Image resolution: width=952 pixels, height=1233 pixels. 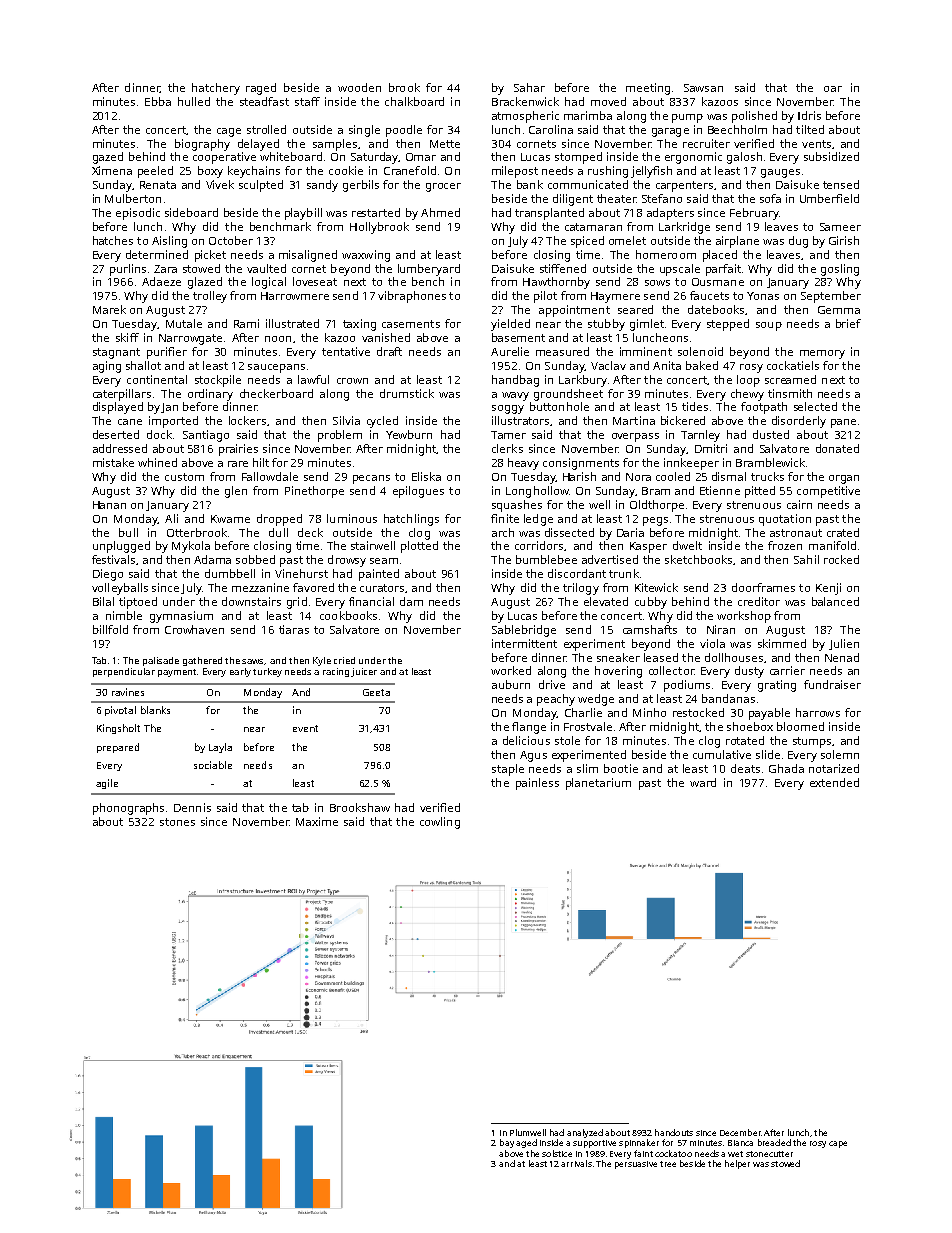 I want to click on handouts, so click(x=674, y=1132).
